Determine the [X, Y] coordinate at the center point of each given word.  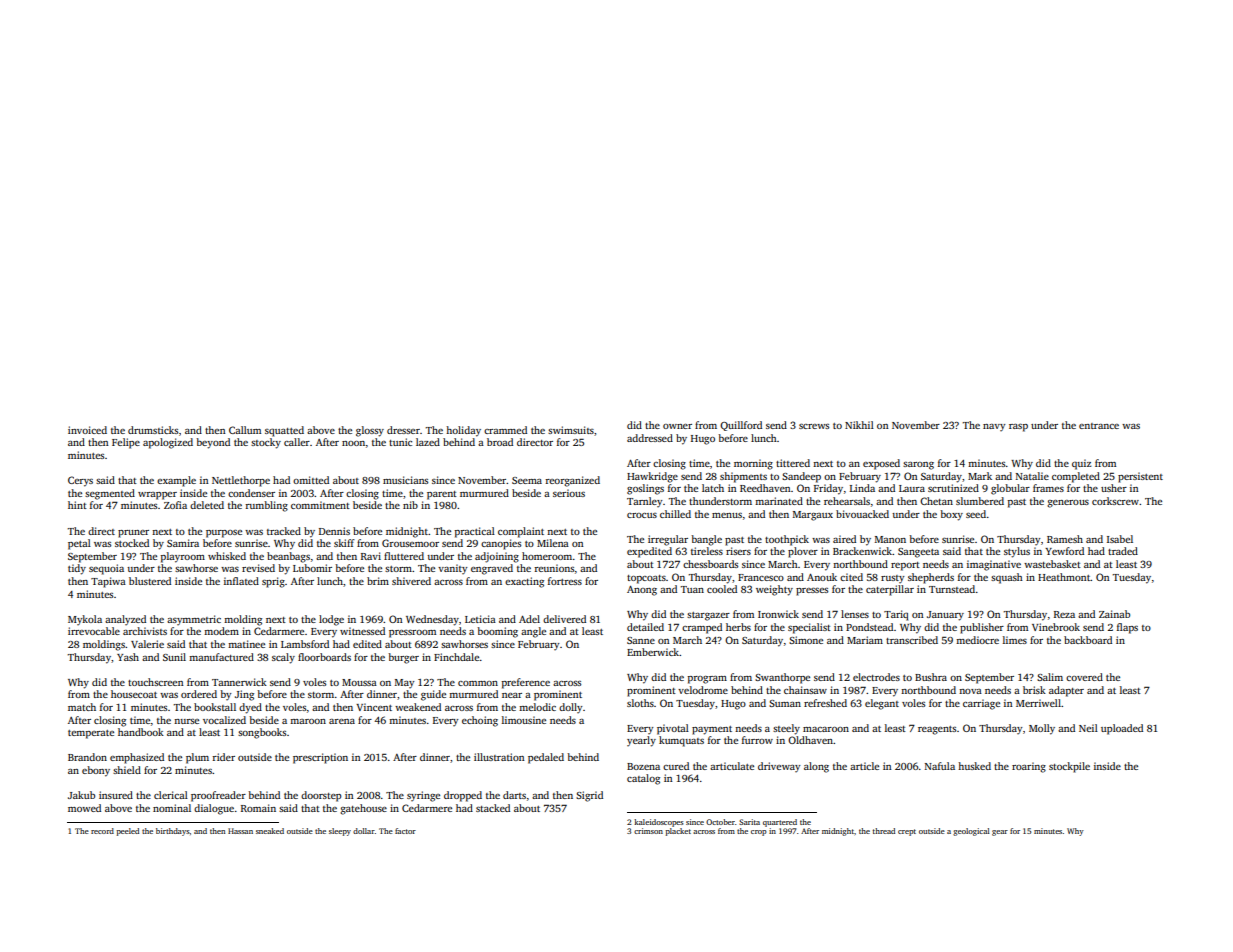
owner [677, 426]
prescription [320, 758]
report [905, 566]
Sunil [174, 657]
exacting [524, 582]
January [945, 616]
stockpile [1069, 767]
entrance [1099, 426]
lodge [331, 620]
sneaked [270, 831]
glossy [370, 431]
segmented [110, 494]
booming [498, 632]
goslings [645, 489]
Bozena [643, 766]
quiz [1082, 464]
